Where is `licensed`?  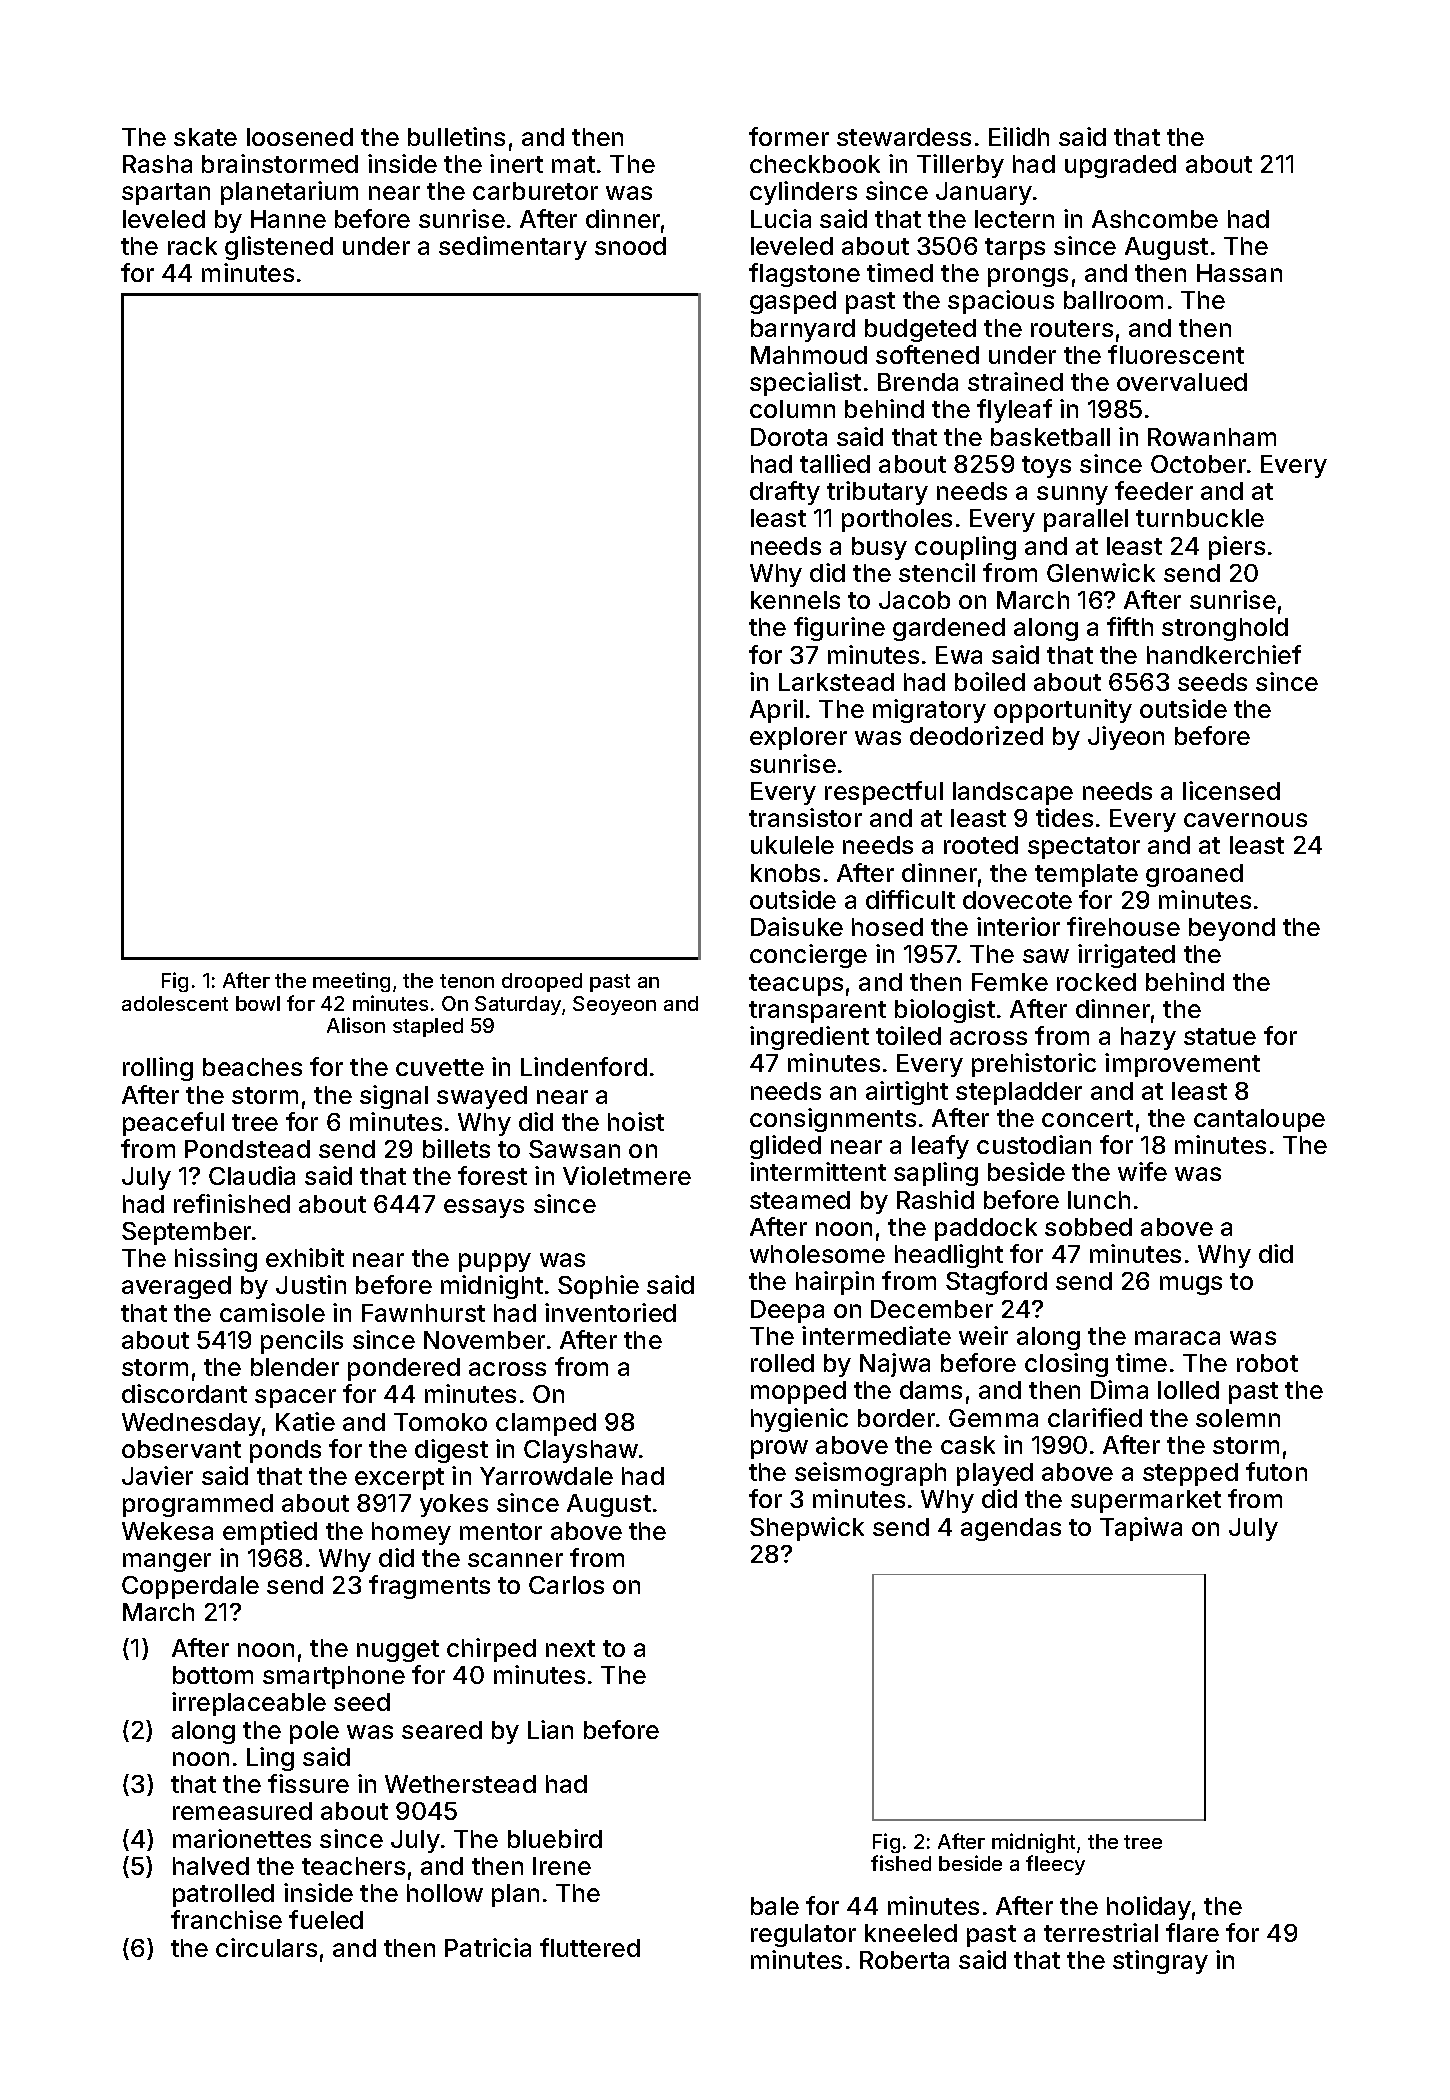 licensed is located at coordinates (1231, 790).
